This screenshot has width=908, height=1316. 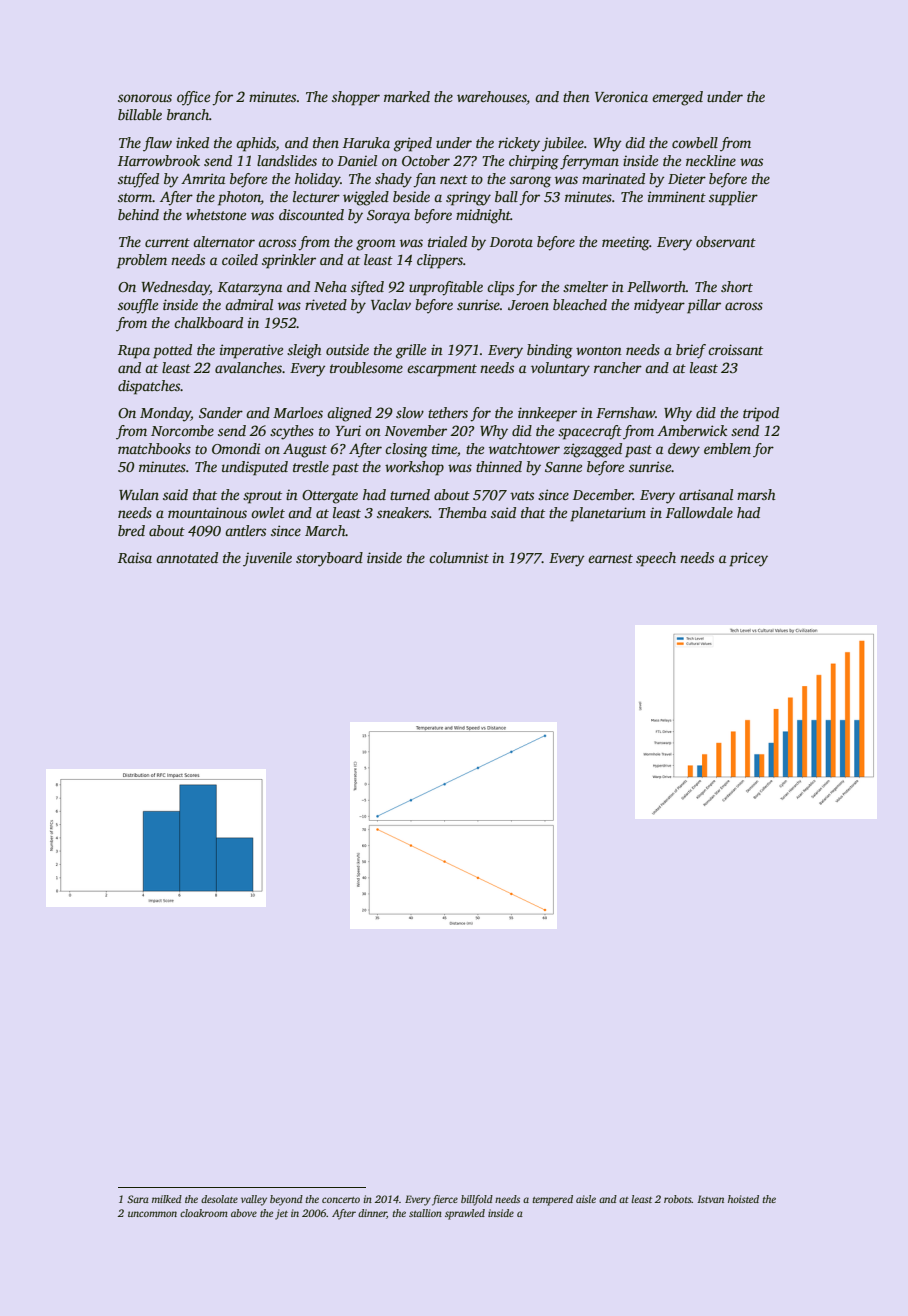 I want to click on desolate, so click(x=219, y=1199).
